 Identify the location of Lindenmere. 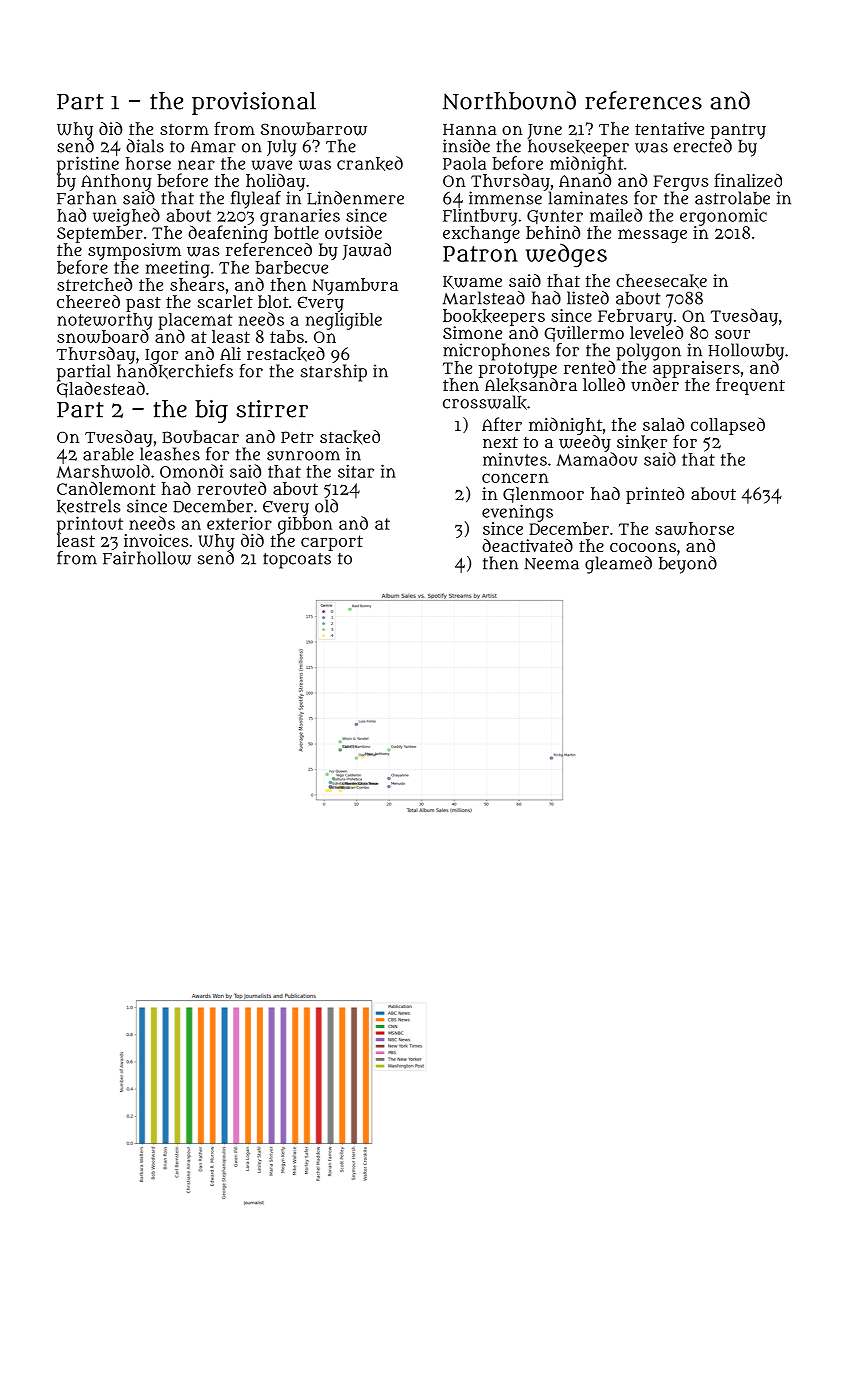
(355, 198).
